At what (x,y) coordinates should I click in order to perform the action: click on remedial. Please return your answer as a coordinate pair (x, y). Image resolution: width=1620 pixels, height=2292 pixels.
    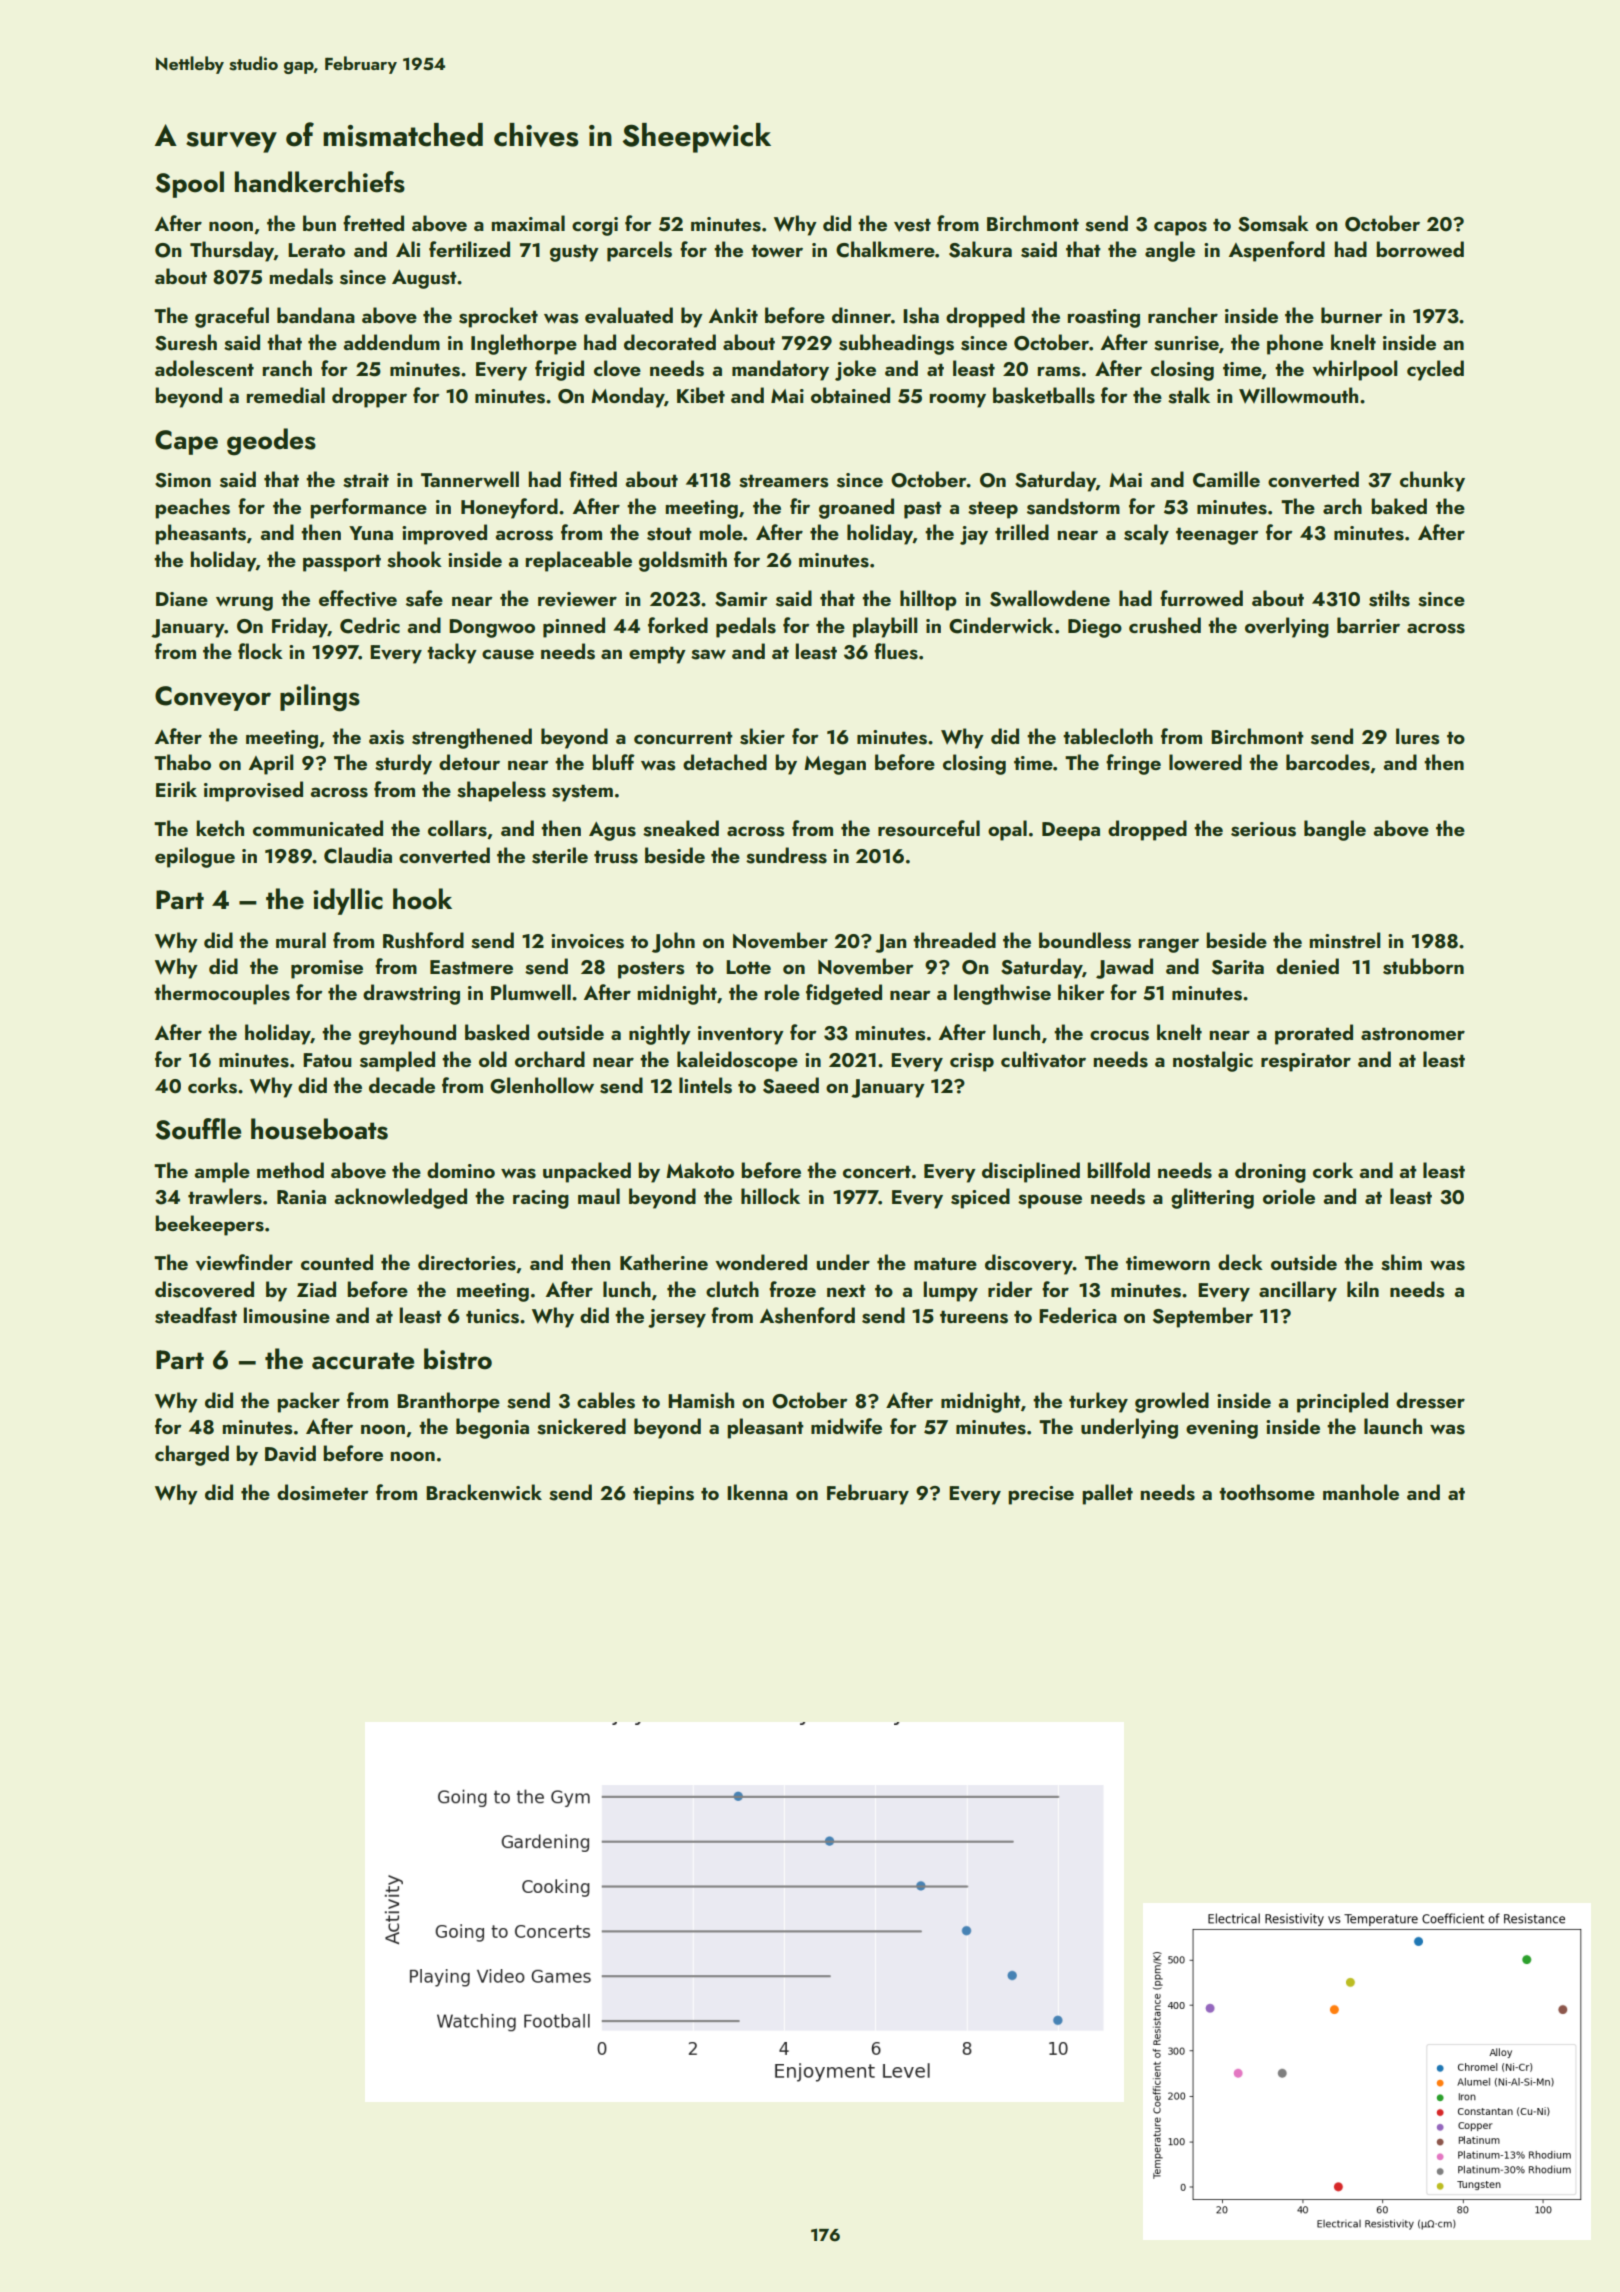
    Looking at the image, I should click on (286, 395).
